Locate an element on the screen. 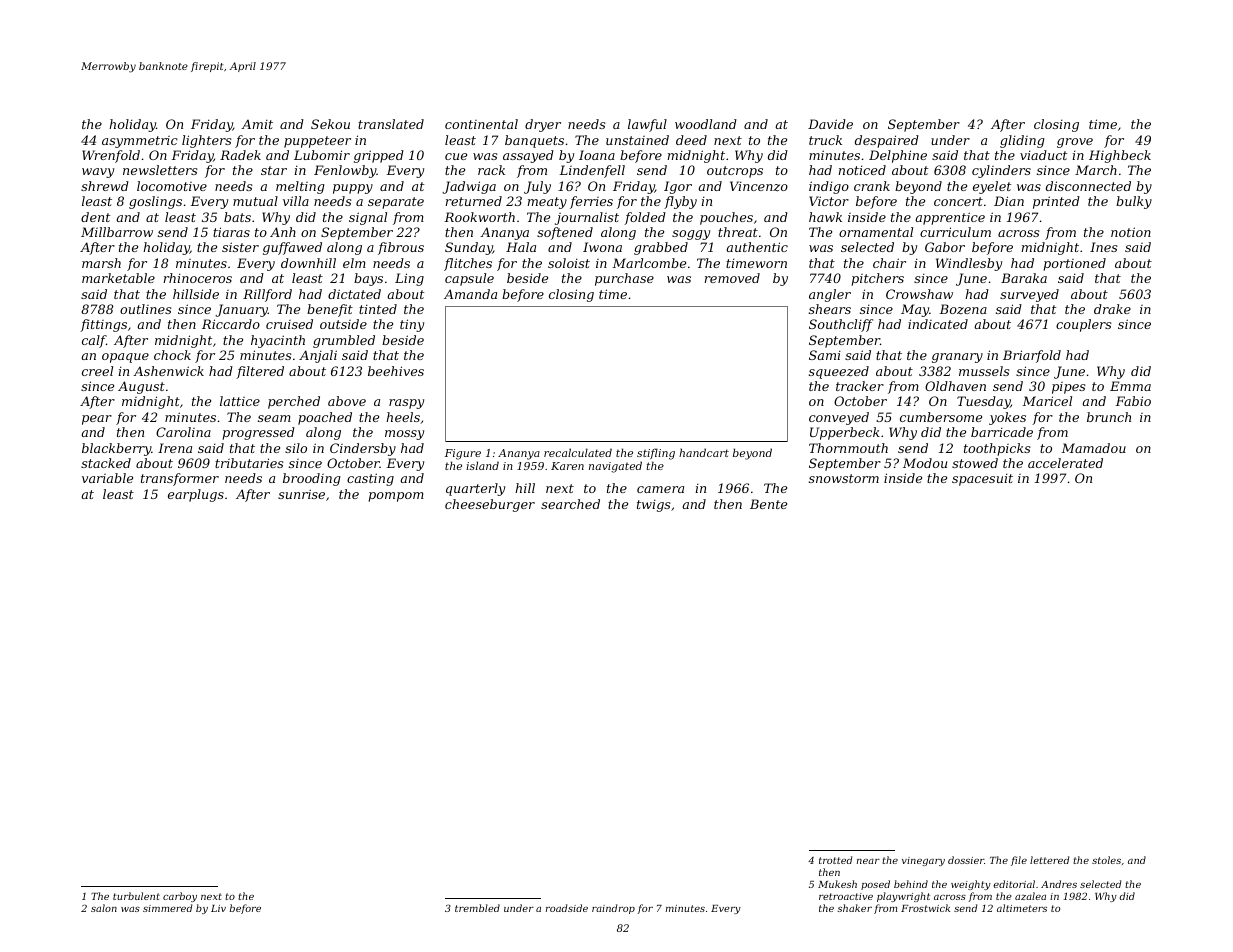 The image size is (1233, 952). tiny is located at coordinates (412, 325).
